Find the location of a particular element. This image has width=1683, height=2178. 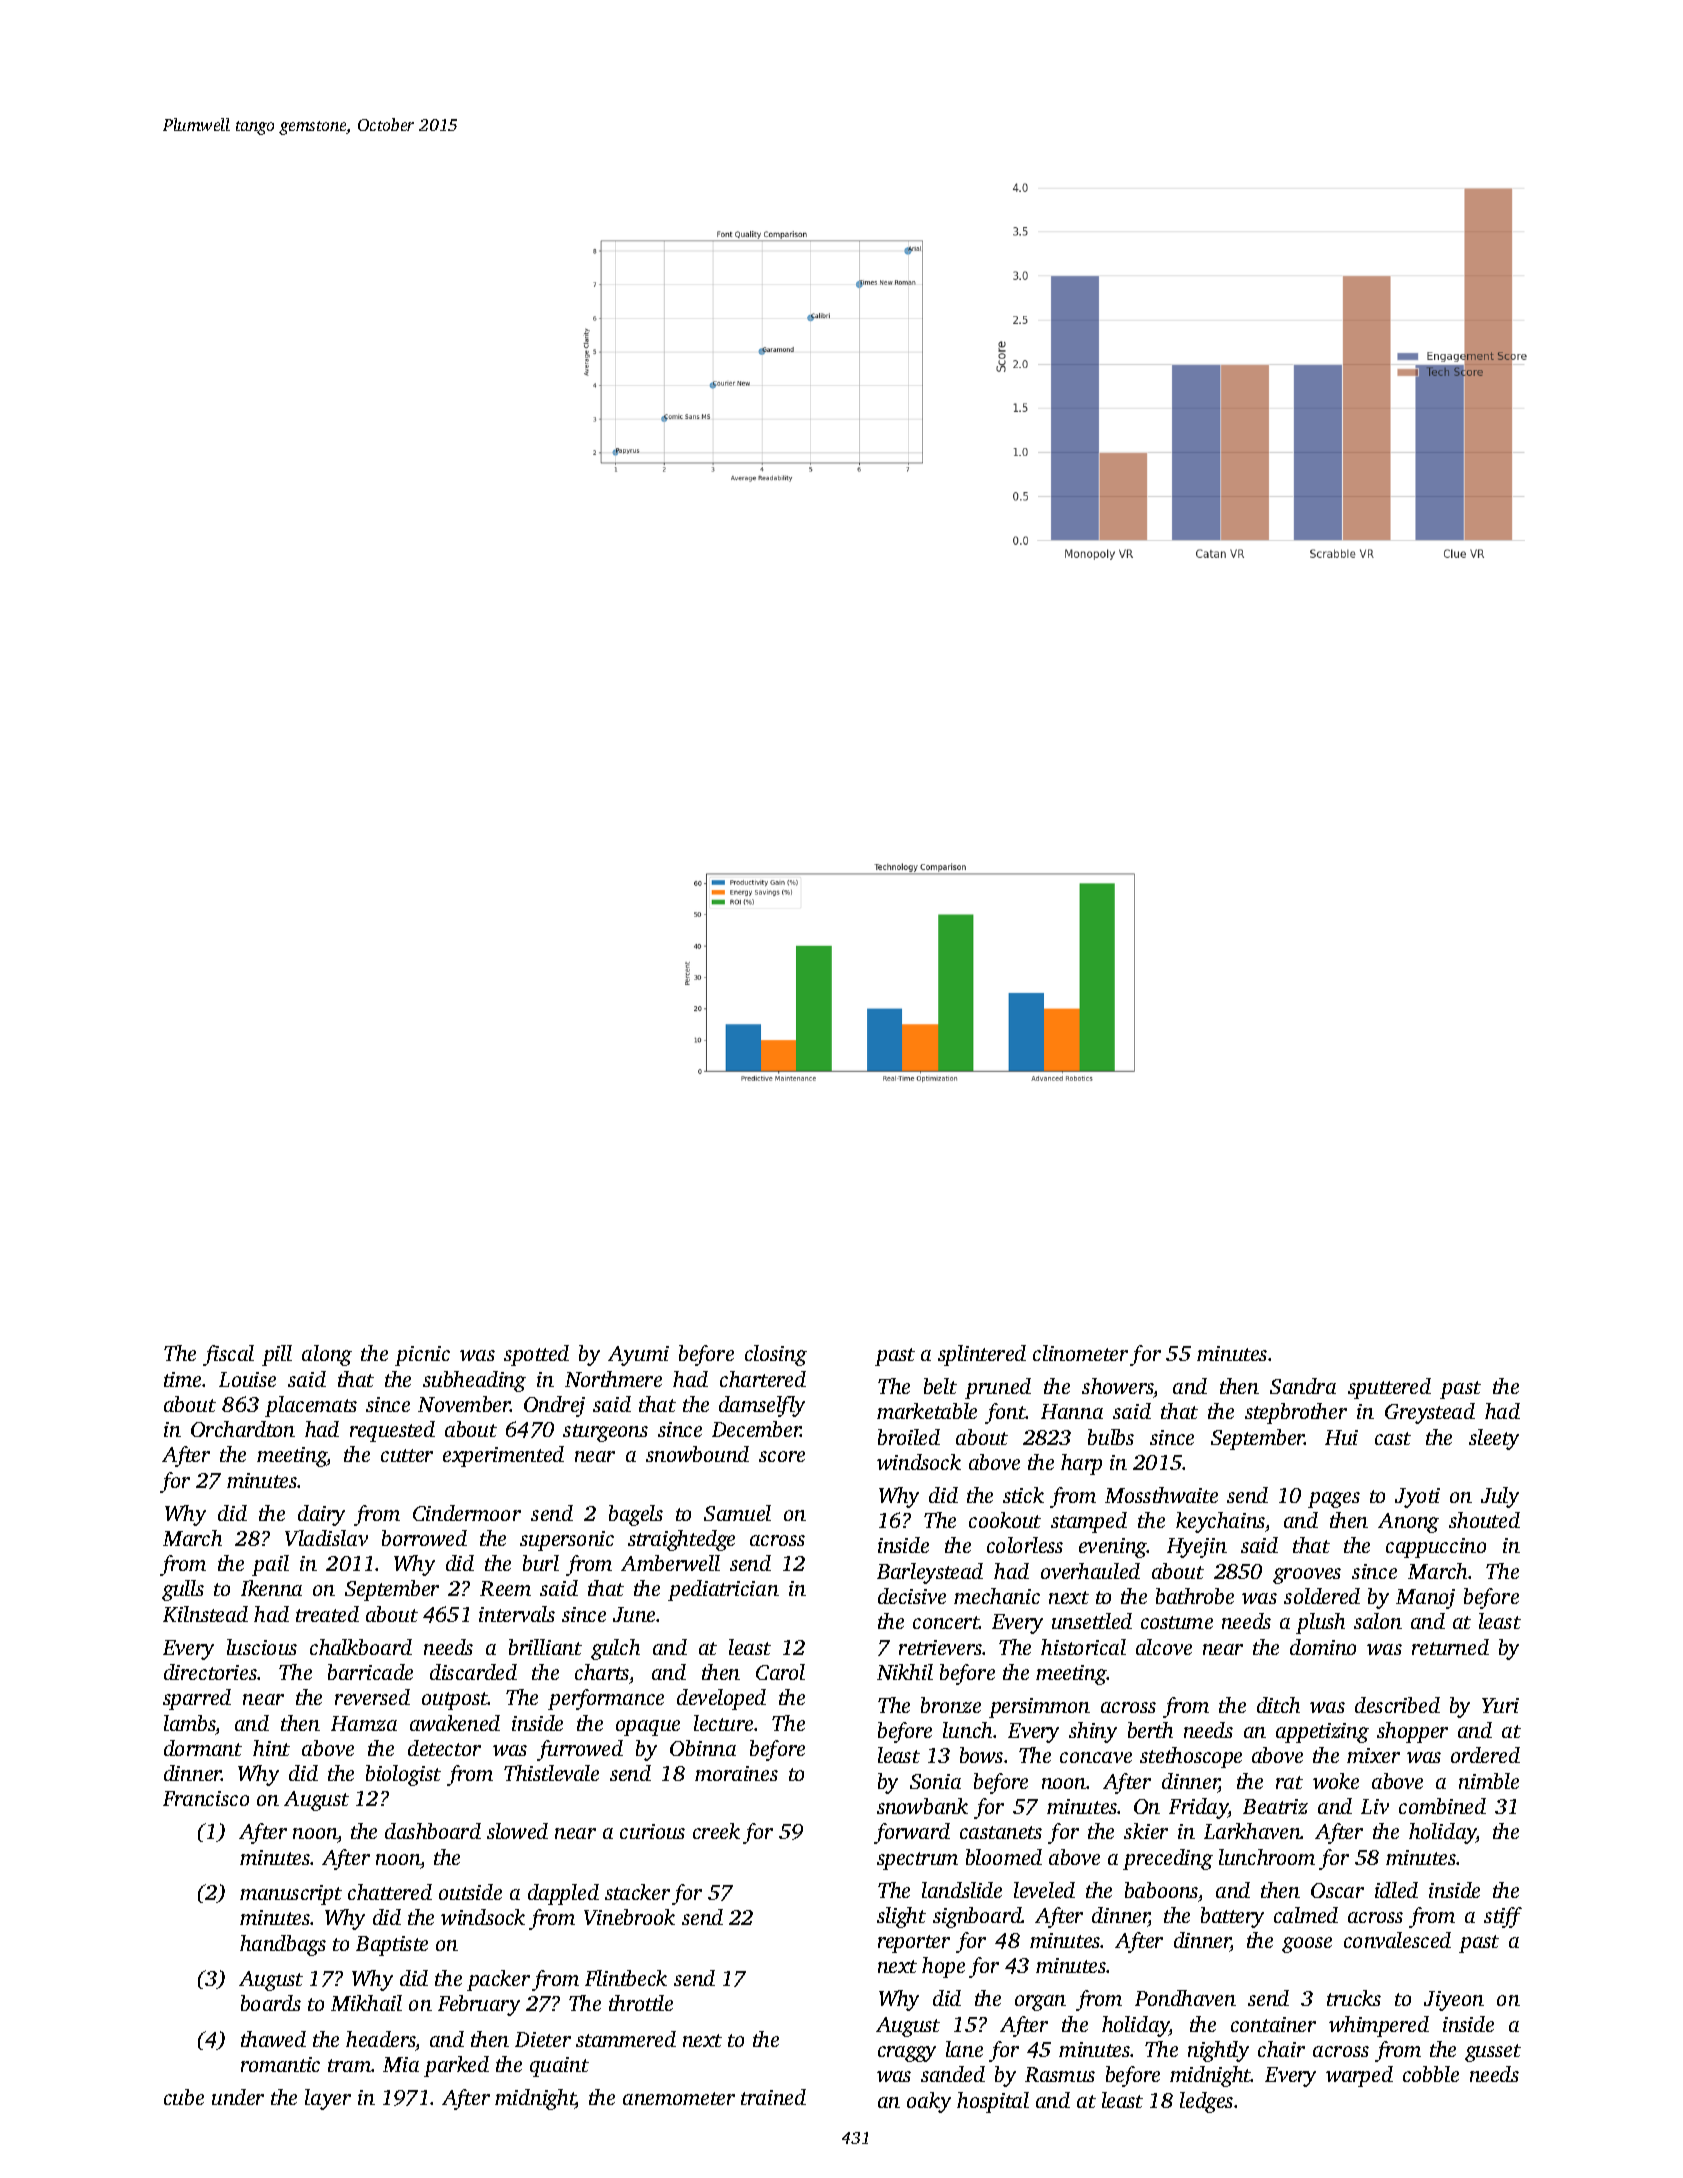

intervals is located at coordinates (517, 1614).
